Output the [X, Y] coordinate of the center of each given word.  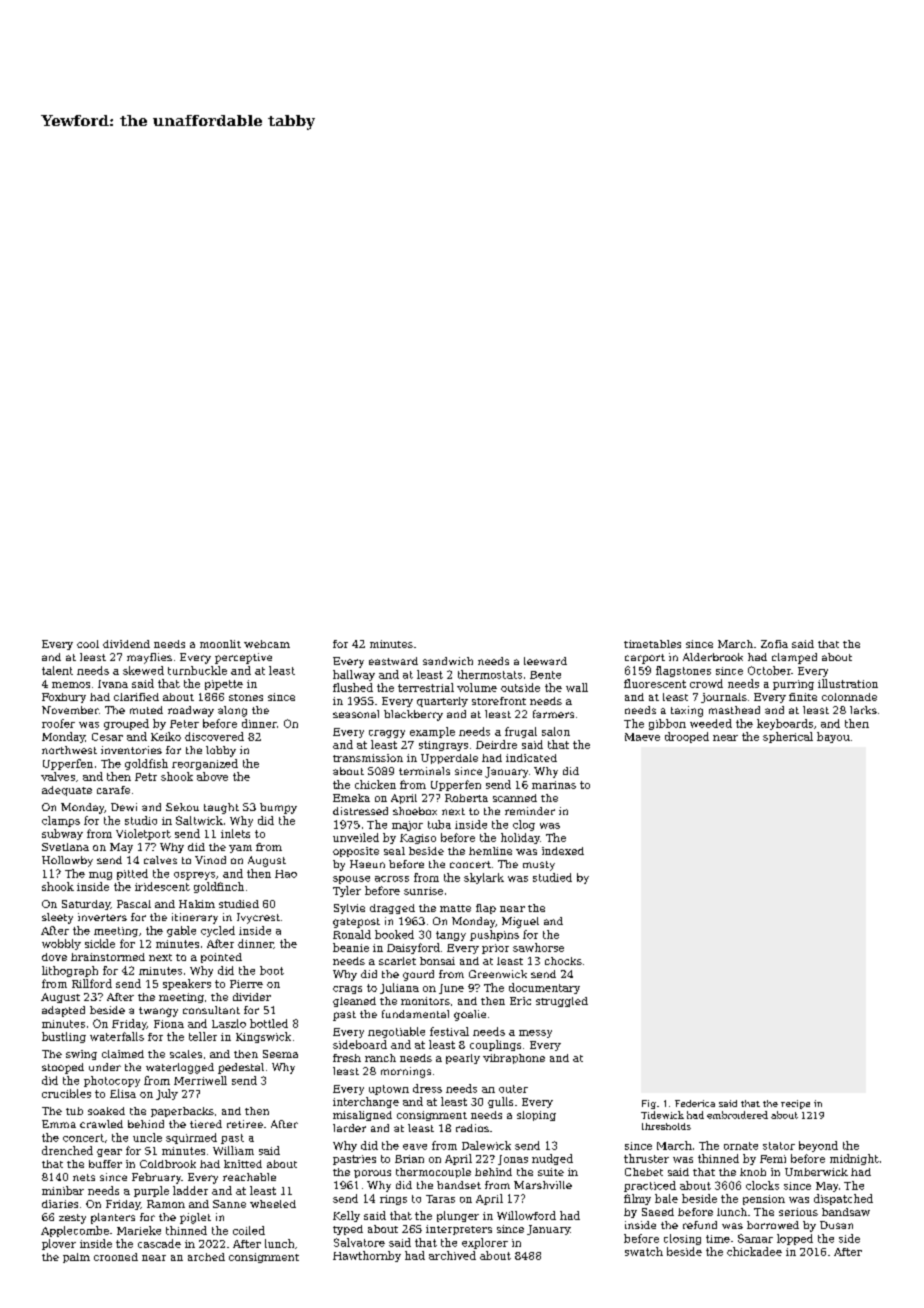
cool [88, 644]
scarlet [397, 961]
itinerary [195, 918]
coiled [249, 1230]
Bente [545, 675]
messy [535, 1034]
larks [863, 710]
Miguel [520, 922]
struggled [562, 1002]
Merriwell [200, 1080]
